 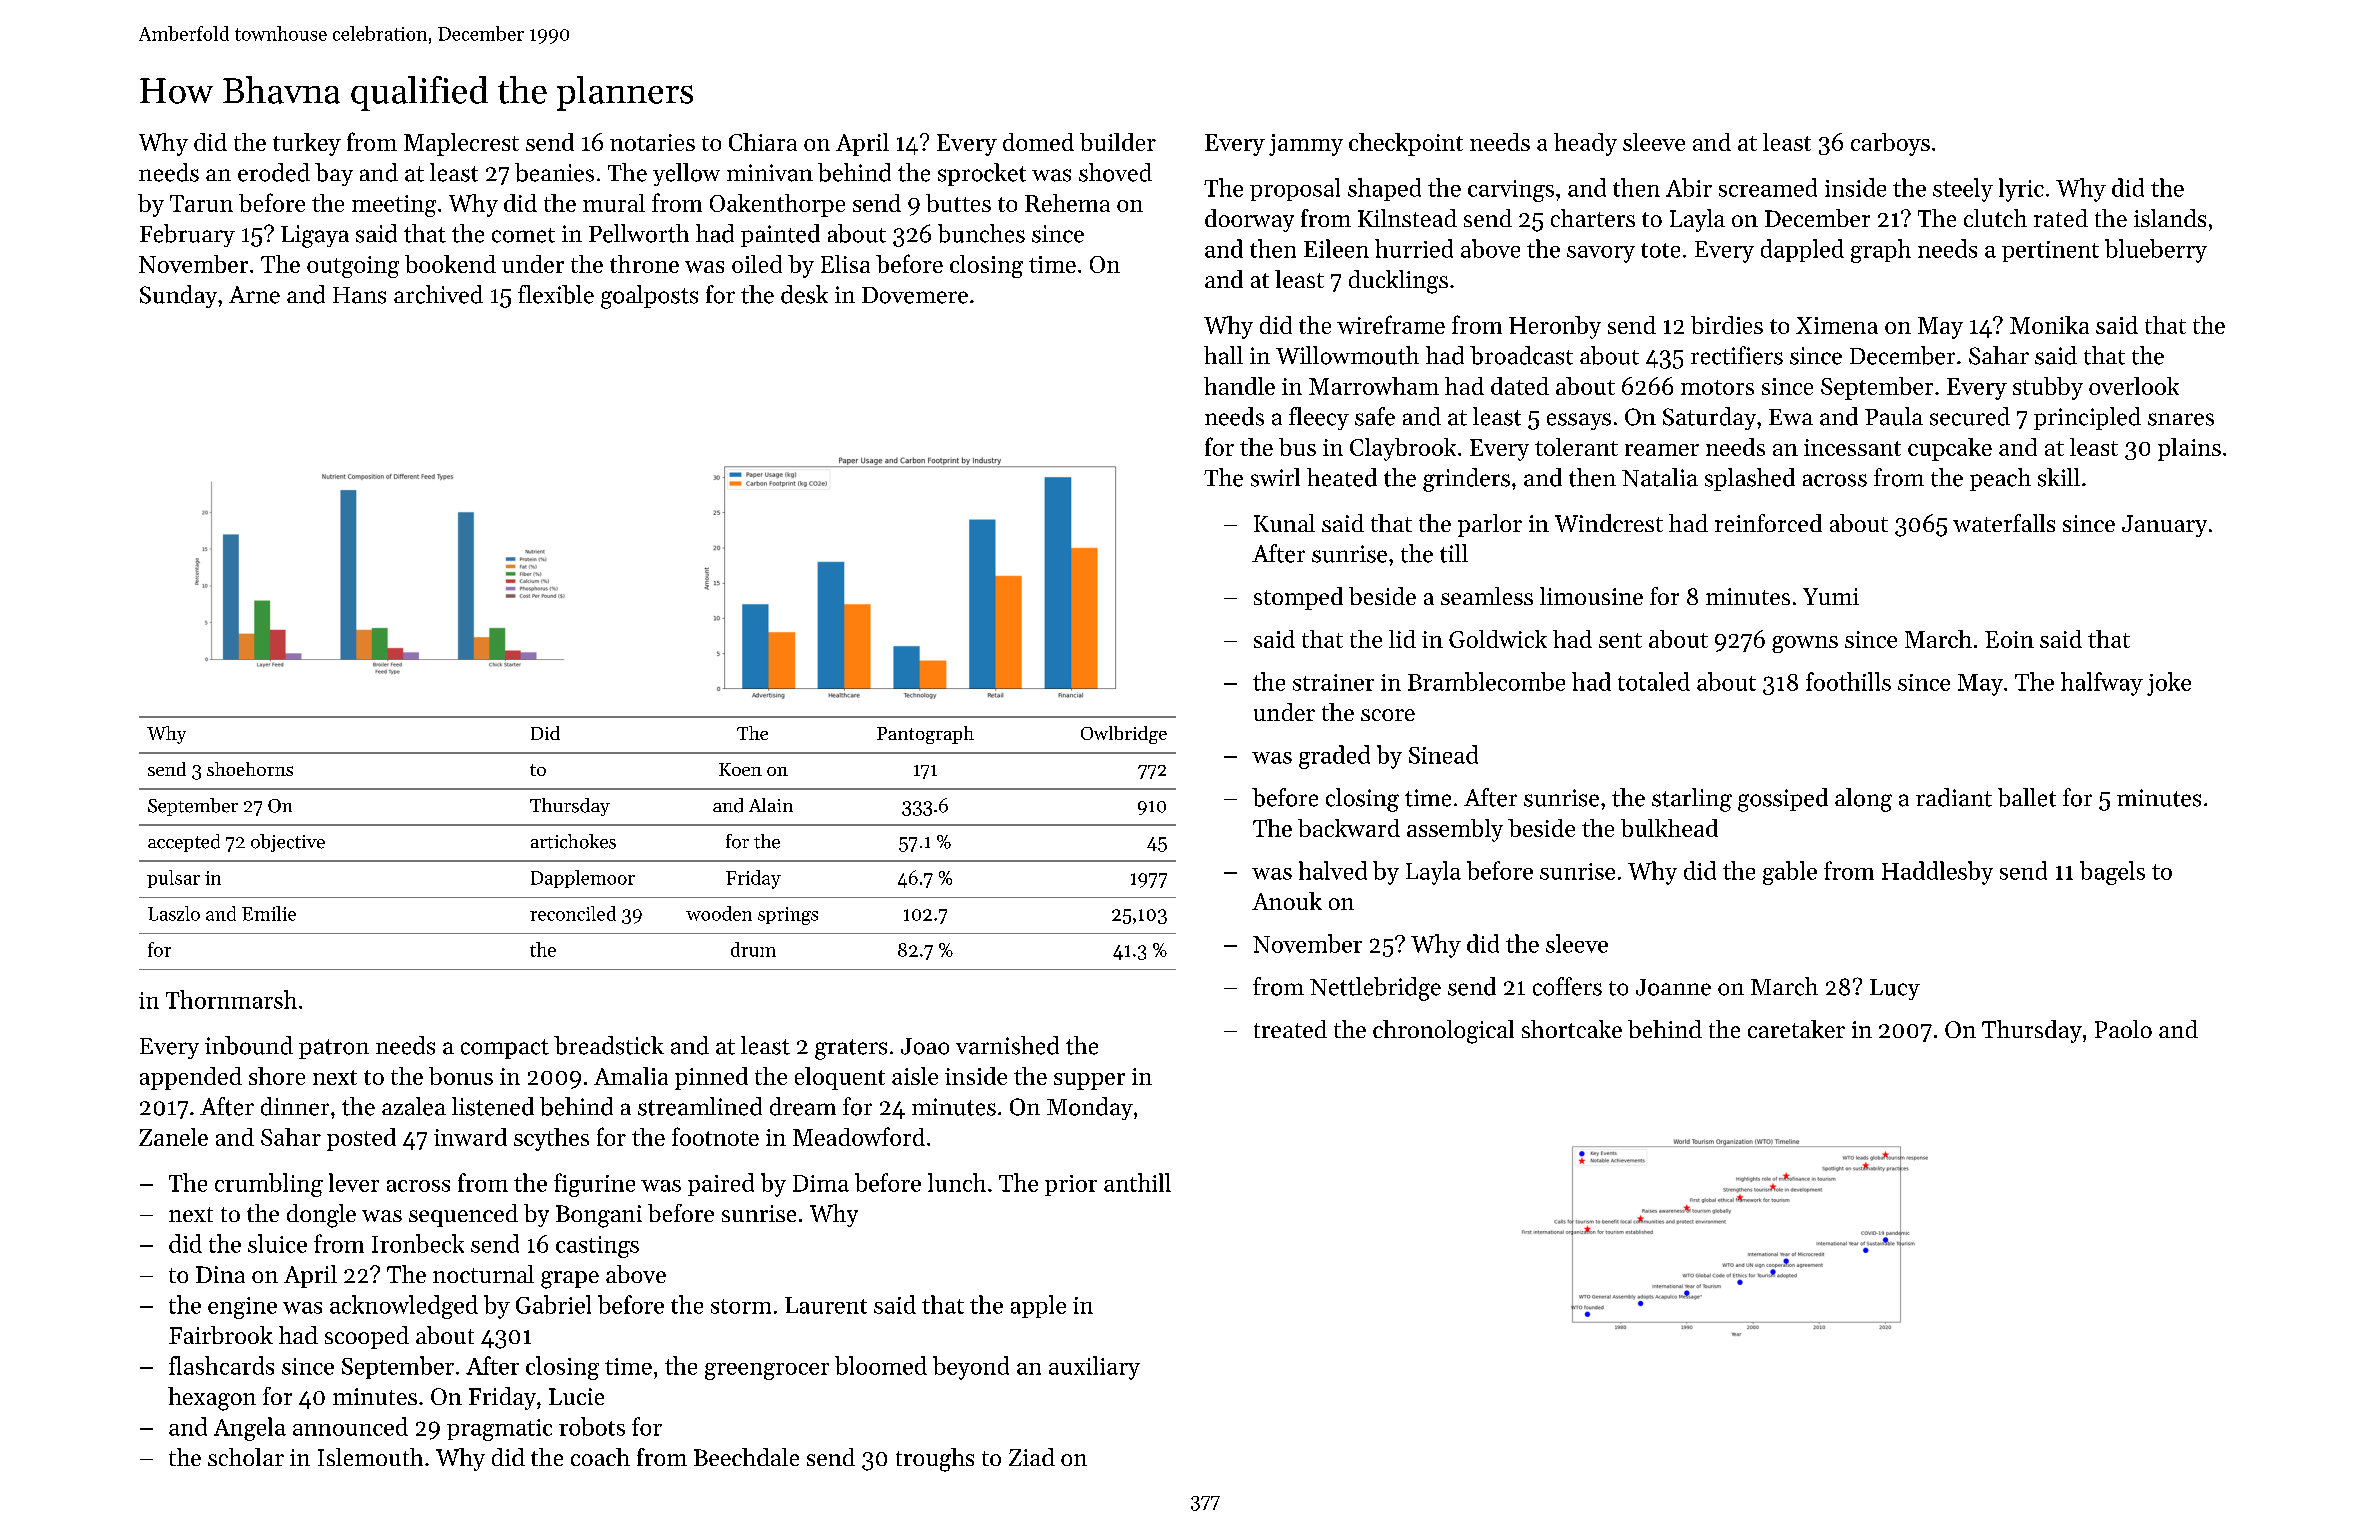 What do you see at coordinates (767, 1371) in the page?
I see `greengrocer` at bounding box center [767, 1371].
